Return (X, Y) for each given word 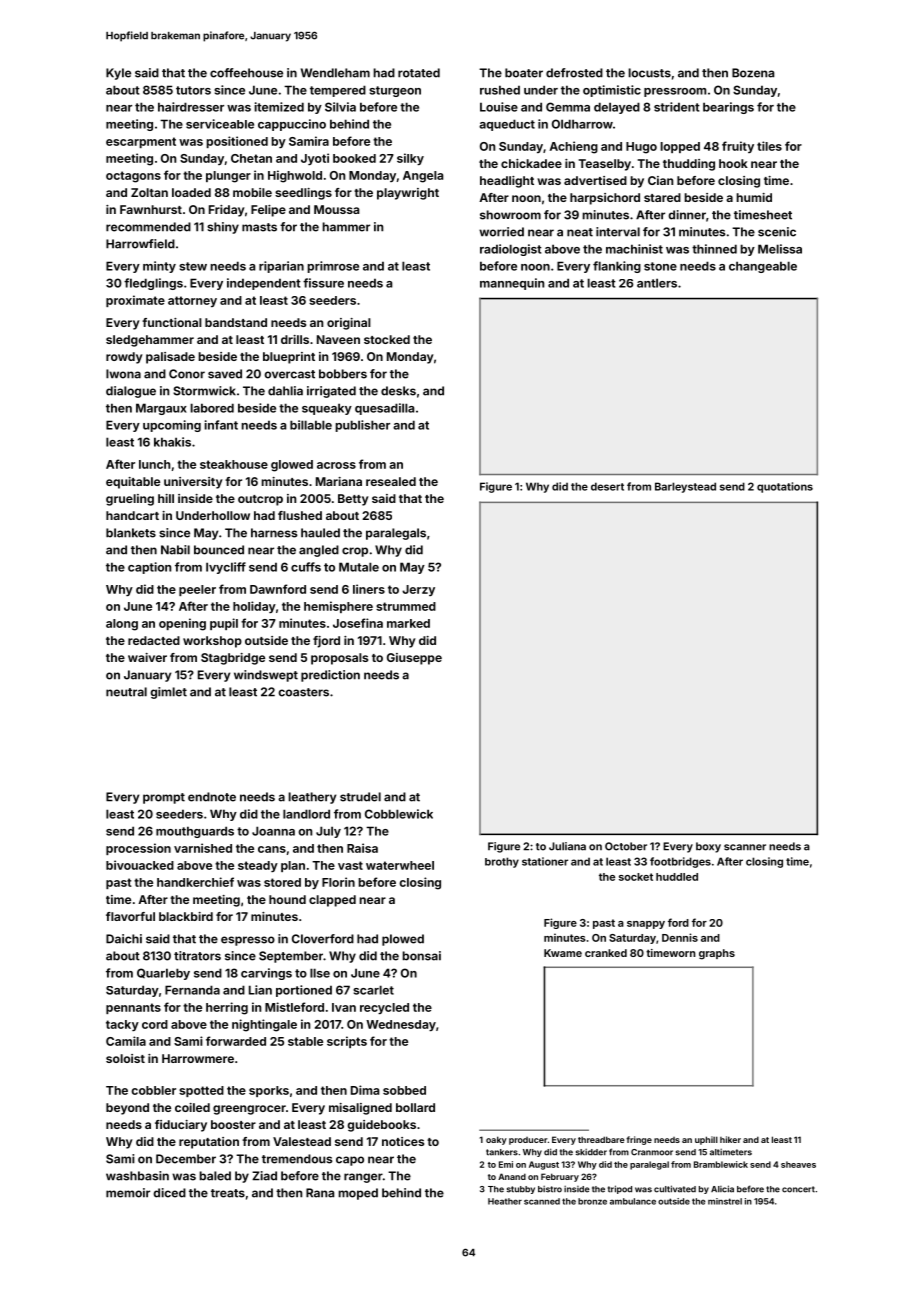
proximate (135, 301)
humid (754, 197)
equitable (133, 483)
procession (138, 849)
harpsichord (605, 199)
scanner (745, 847)
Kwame (563, 953)
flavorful (130, 916)
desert (607, 486)
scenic (777, 232)
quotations (785, 487)
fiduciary (181, 1126)
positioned (237, 142)
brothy (502, 862)
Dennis (680, 937)
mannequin (512, 284)
